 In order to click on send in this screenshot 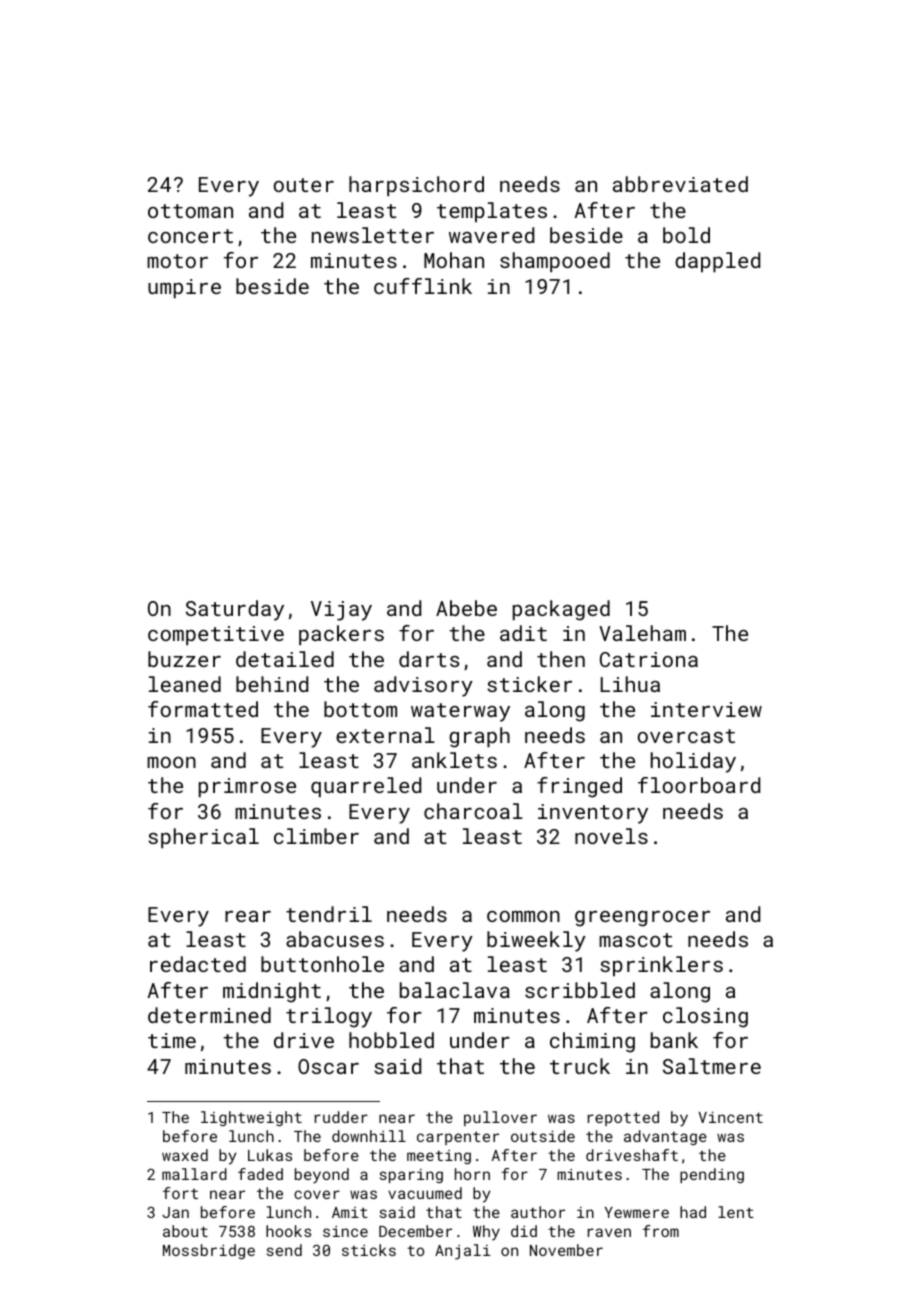, I will do `click(284, 1250)`.
